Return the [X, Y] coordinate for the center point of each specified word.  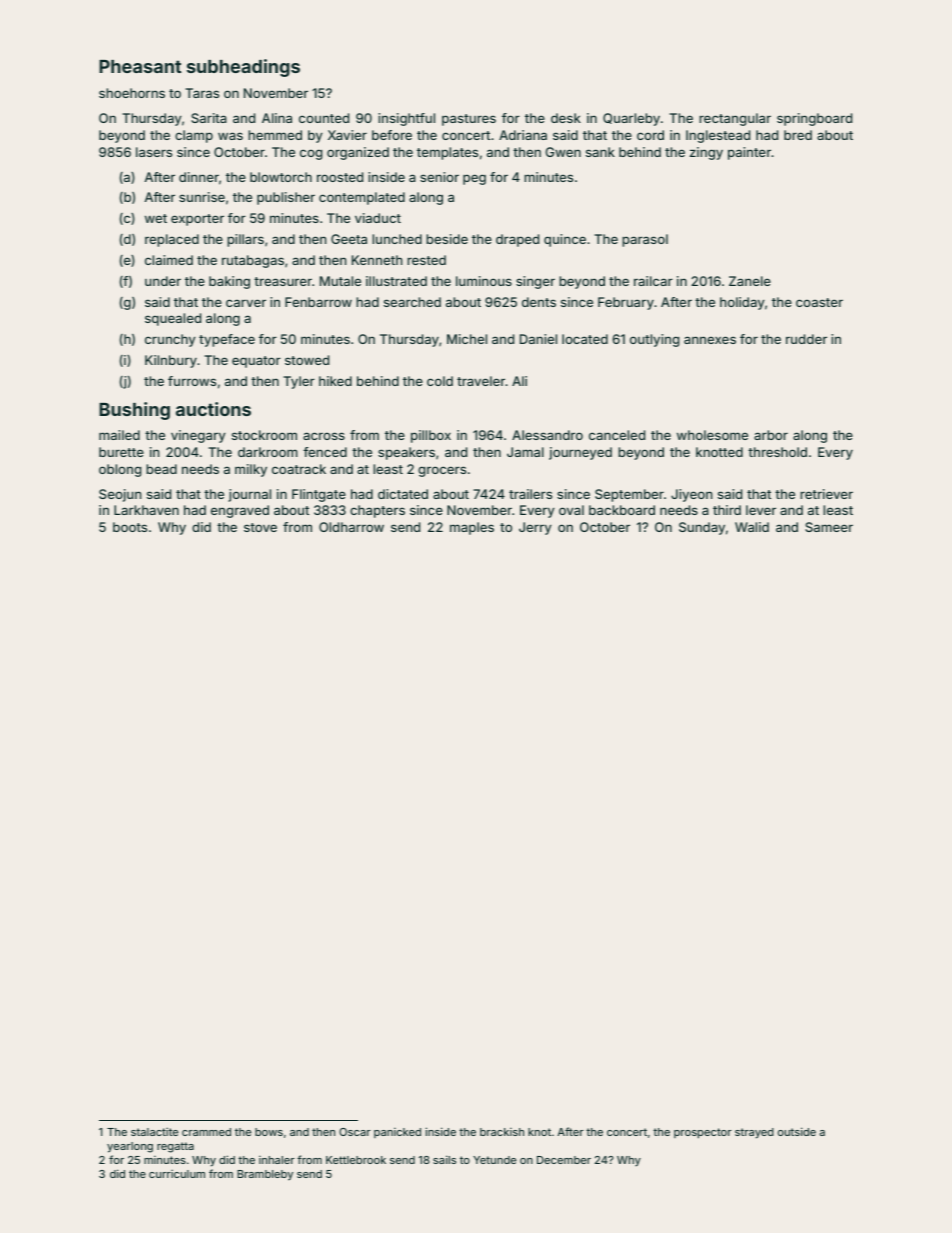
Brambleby [265, 1175]
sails [444, 1159]
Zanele [750, 281]
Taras [202, 93]
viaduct [378, 218]
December [564, 1160]
